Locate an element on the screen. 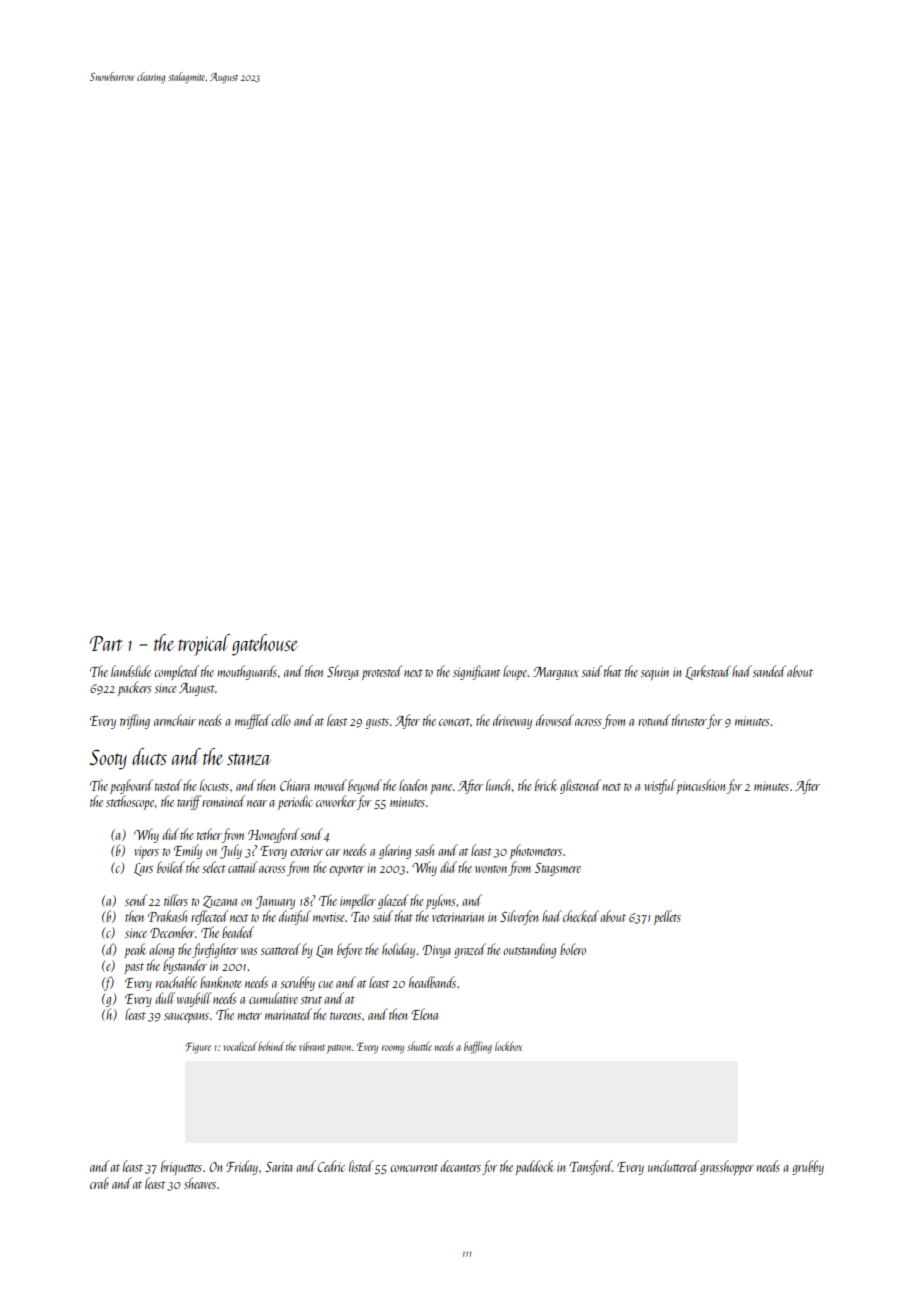 This screenshot has width=924, height=1314. gatehouse is located at coordinates (265, 645).
